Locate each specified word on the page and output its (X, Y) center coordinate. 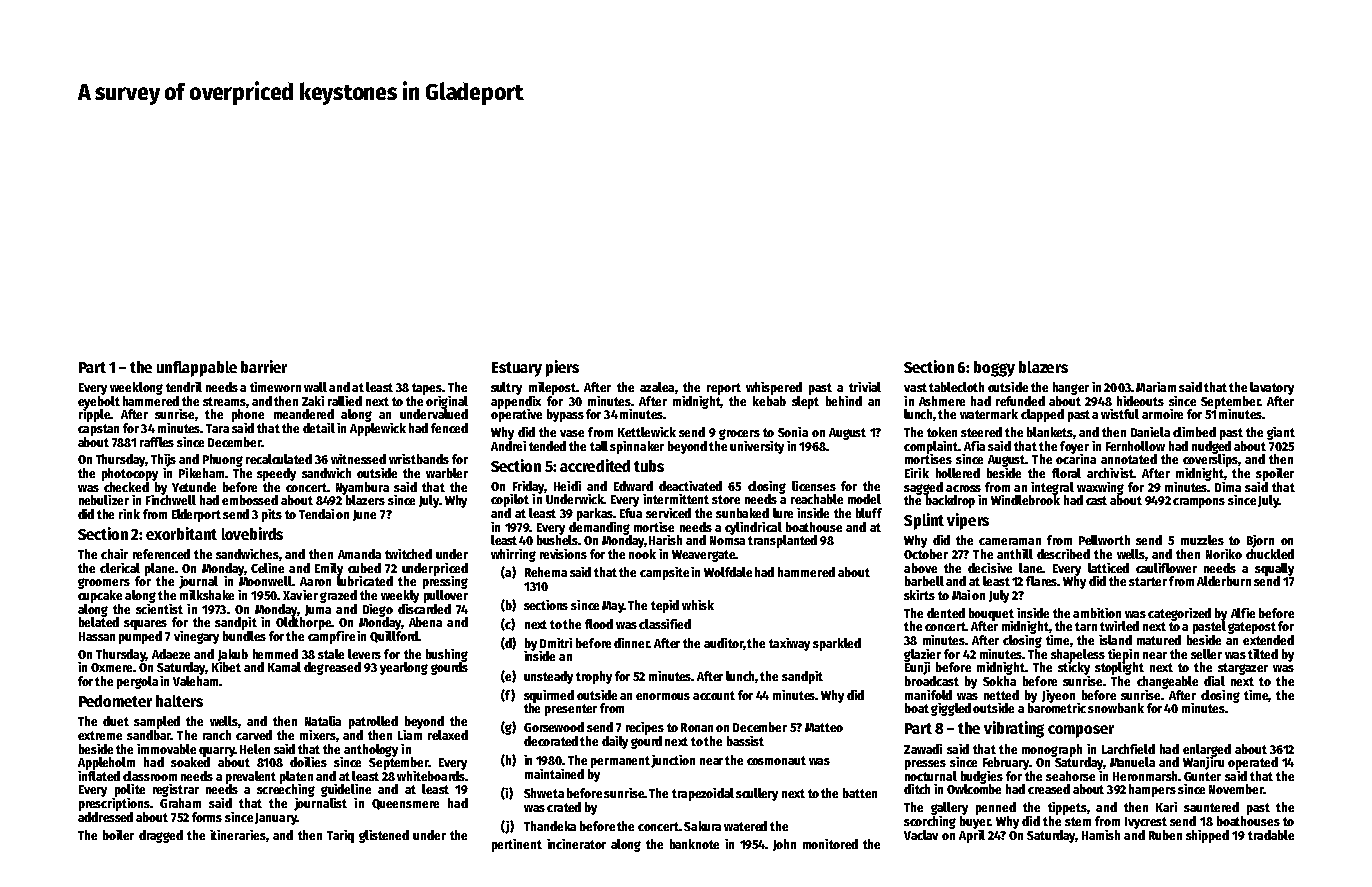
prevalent (251, 777)
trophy (594, 677)
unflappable (197, 369)
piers (562, 368)
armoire (1162, 414)
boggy (994, 369)
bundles (244, 636)
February (1006, 763)
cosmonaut (776, 760)
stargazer (1243, 669)
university (757, 447)
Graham (180, 803)
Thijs (163, 460)
